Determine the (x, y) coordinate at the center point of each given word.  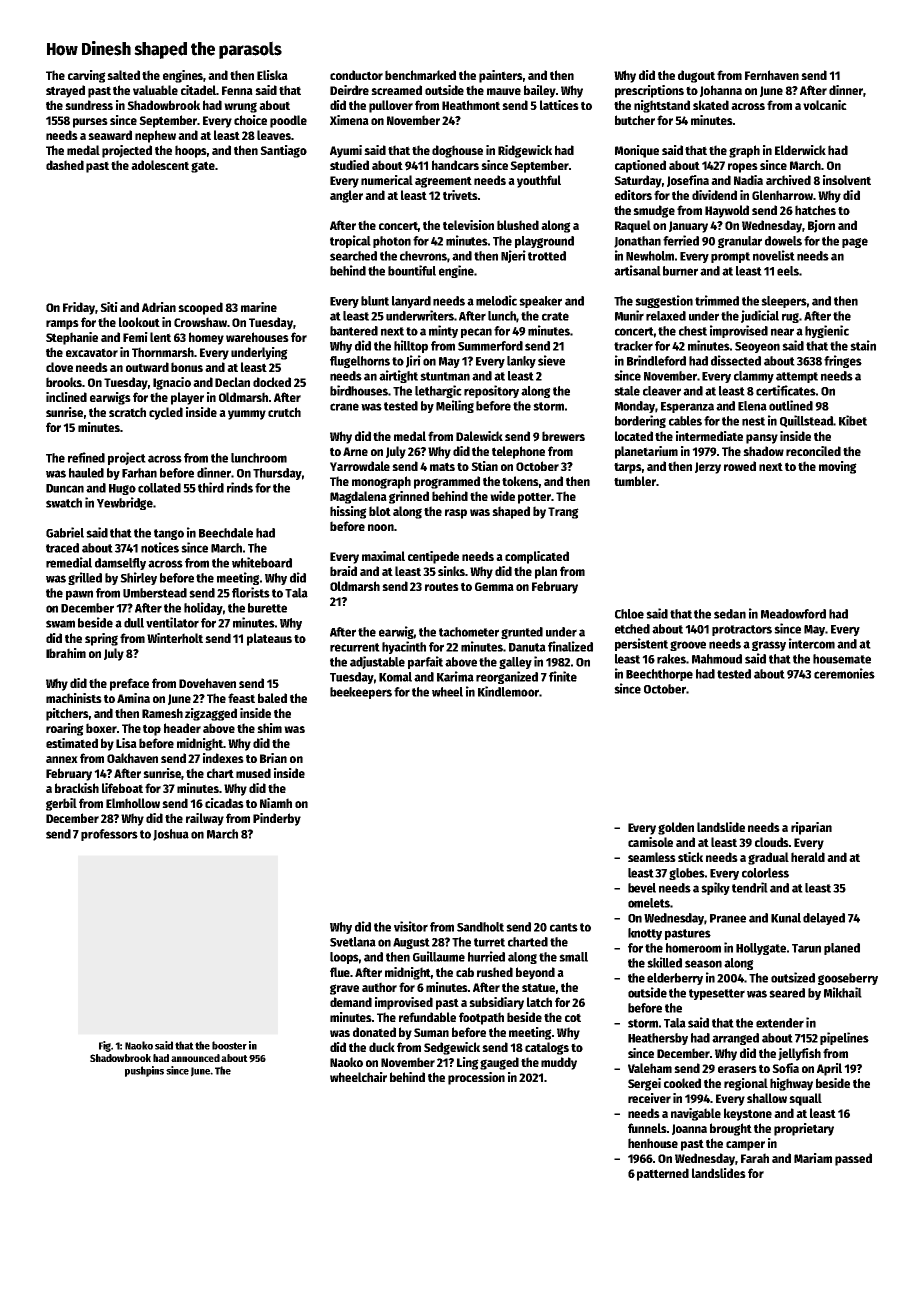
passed (853, 1159)
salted (123, 75)
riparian (811, 828)
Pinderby (277, 819)
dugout (696, 76)
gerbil (61, 804)
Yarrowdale (360, 466)
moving (838, 467)
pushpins (144, 1071)
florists (251, 592)
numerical (387, 180)
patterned (663, 1174)
